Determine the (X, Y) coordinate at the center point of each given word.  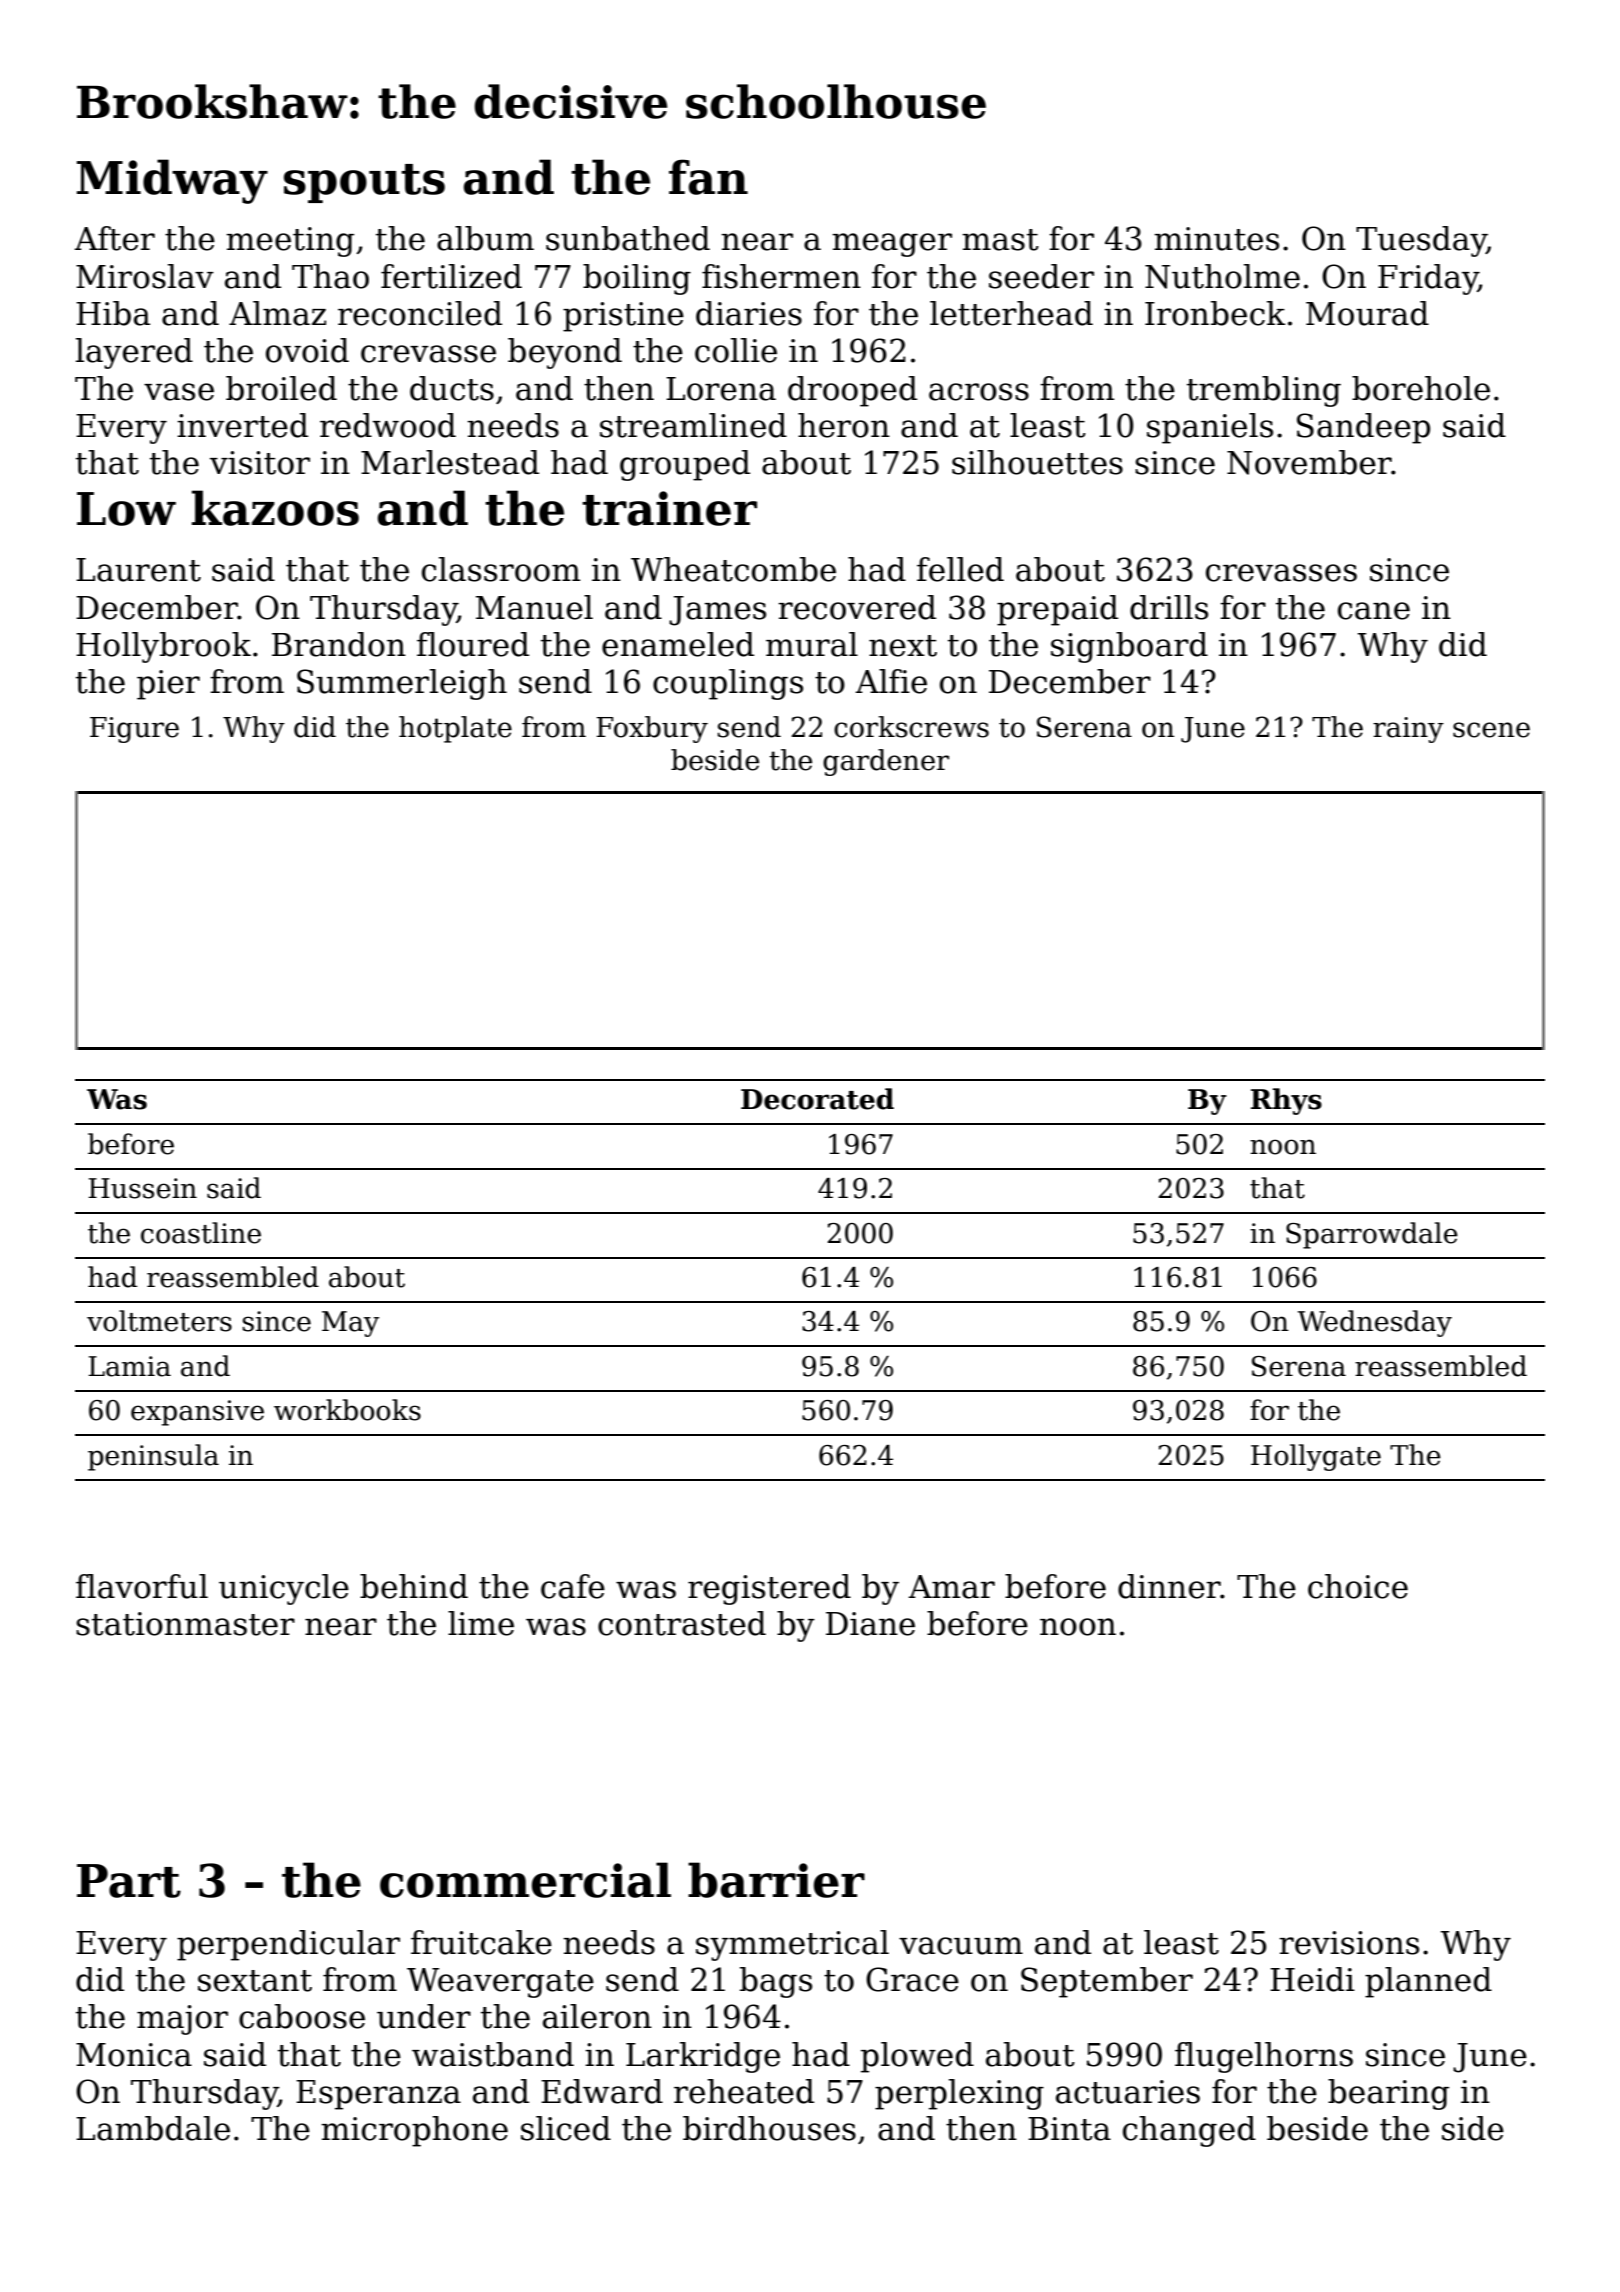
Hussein (142, 1188)
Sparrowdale (1372, 1235)
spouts (364, 183)
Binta (1069, 2129)
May (350, 1324)
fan (708, 177)
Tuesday (1421, 241)
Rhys (1286, 1101)
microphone (414, 2131)
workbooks (347, 1410)
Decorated (817, 1099)
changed (1189, 2131)
